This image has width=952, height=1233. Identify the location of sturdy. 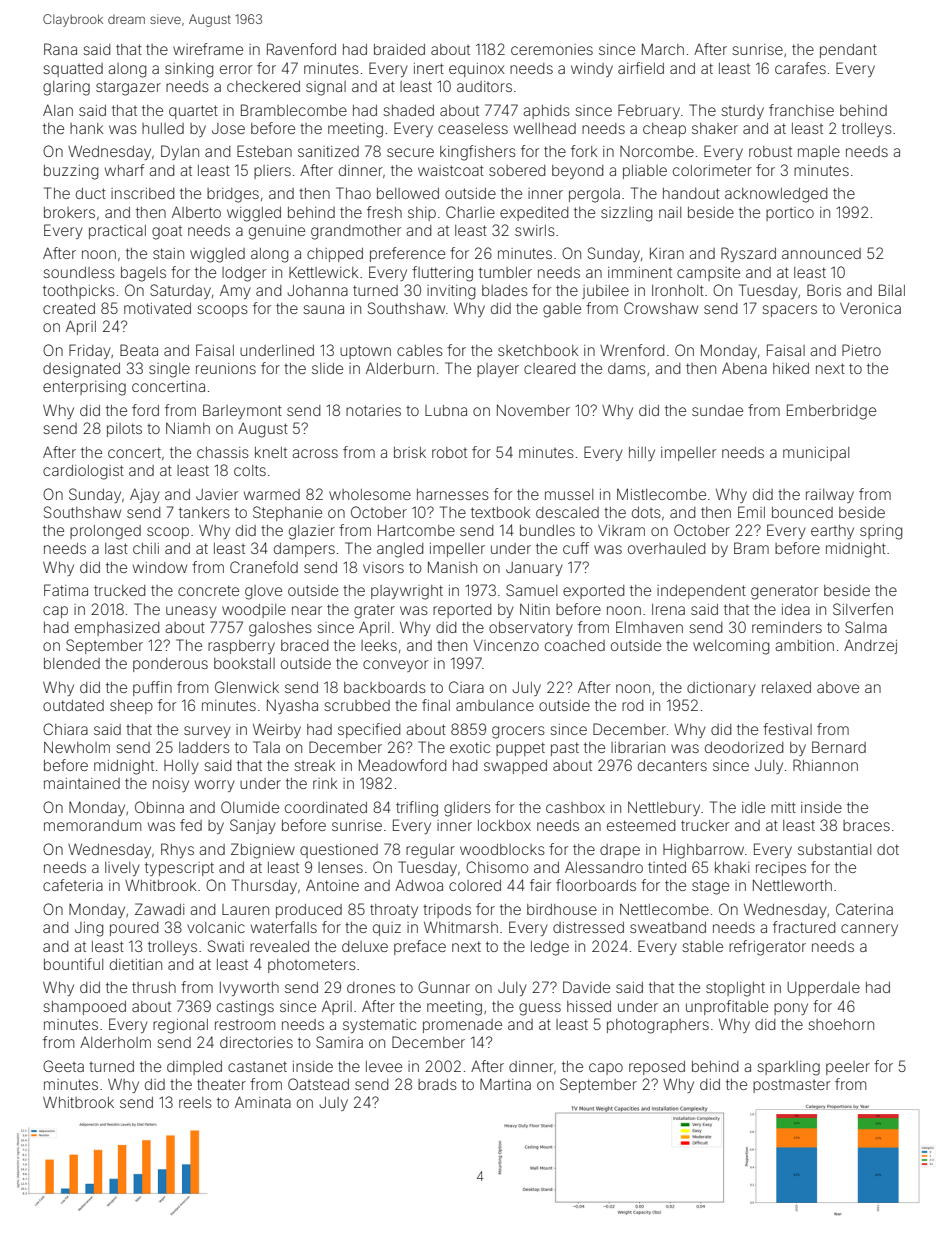
(742, 112).
